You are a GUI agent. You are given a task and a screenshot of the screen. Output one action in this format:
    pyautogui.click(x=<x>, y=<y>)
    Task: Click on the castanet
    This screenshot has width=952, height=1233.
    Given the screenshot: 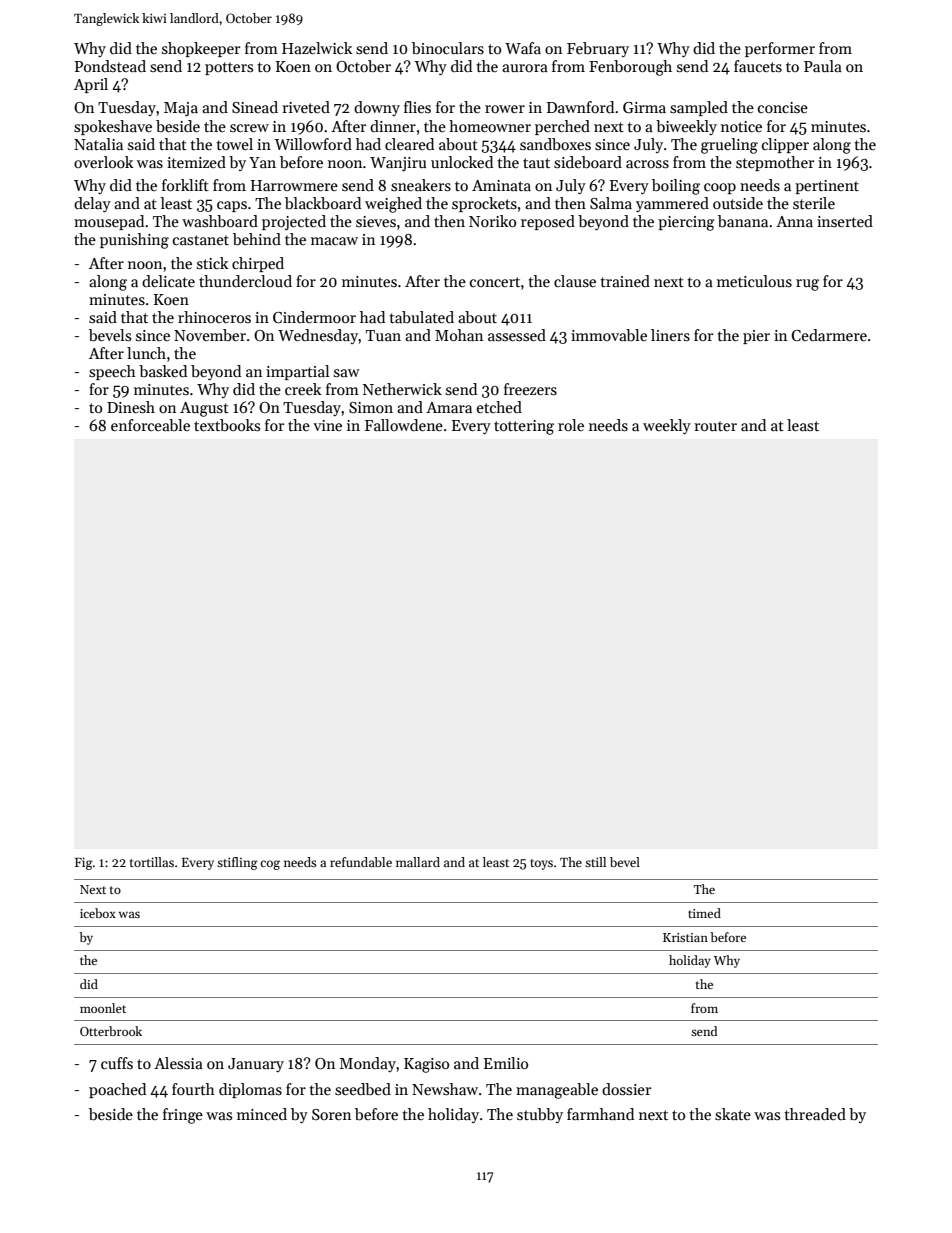 What is the action you would take?
    pyautogui.click(x=201, y=240)
